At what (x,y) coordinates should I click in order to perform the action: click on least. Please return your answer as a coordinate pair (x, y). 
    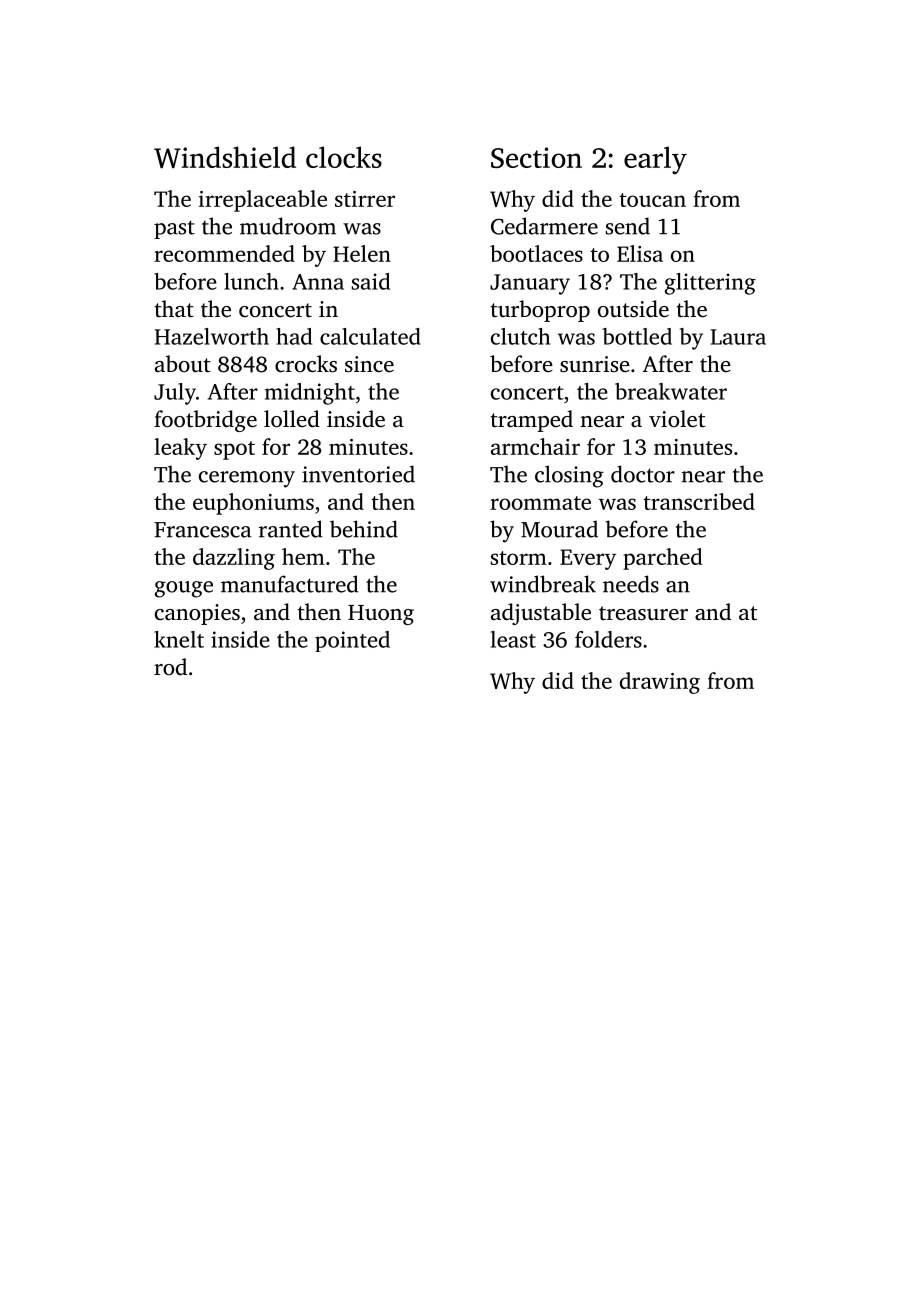
    Looking at the image, I should click on (513, 639).
